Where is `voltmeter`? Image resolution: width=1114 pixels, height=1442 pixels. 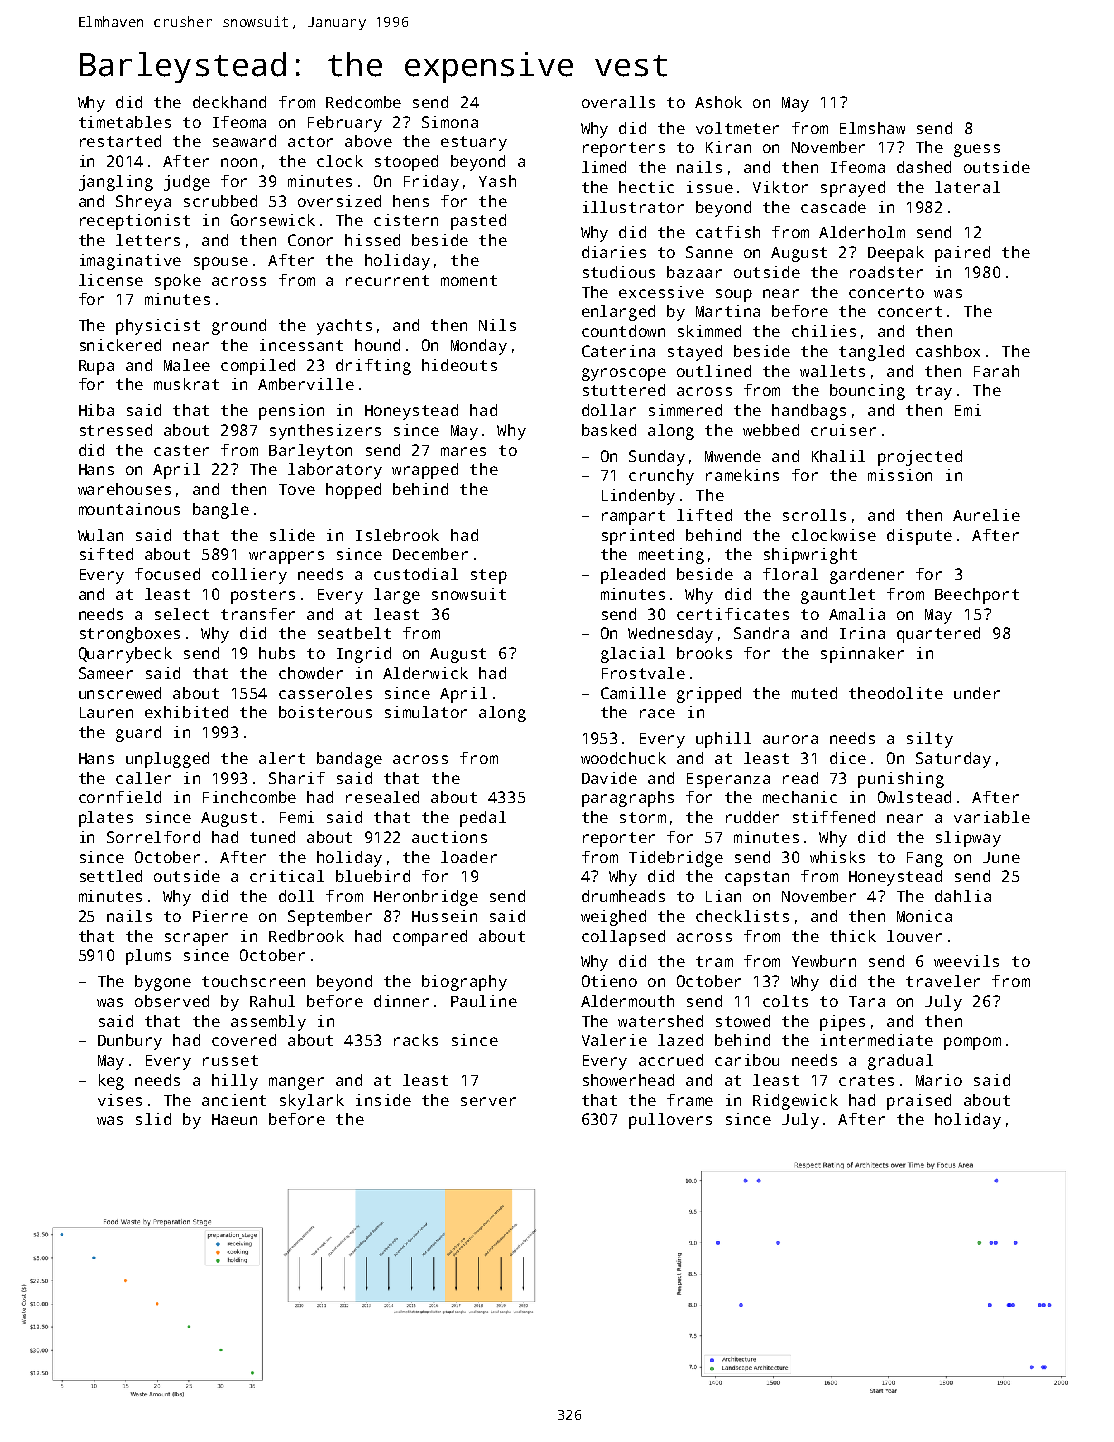 voltmeter is located at coordinates (737, 128).
